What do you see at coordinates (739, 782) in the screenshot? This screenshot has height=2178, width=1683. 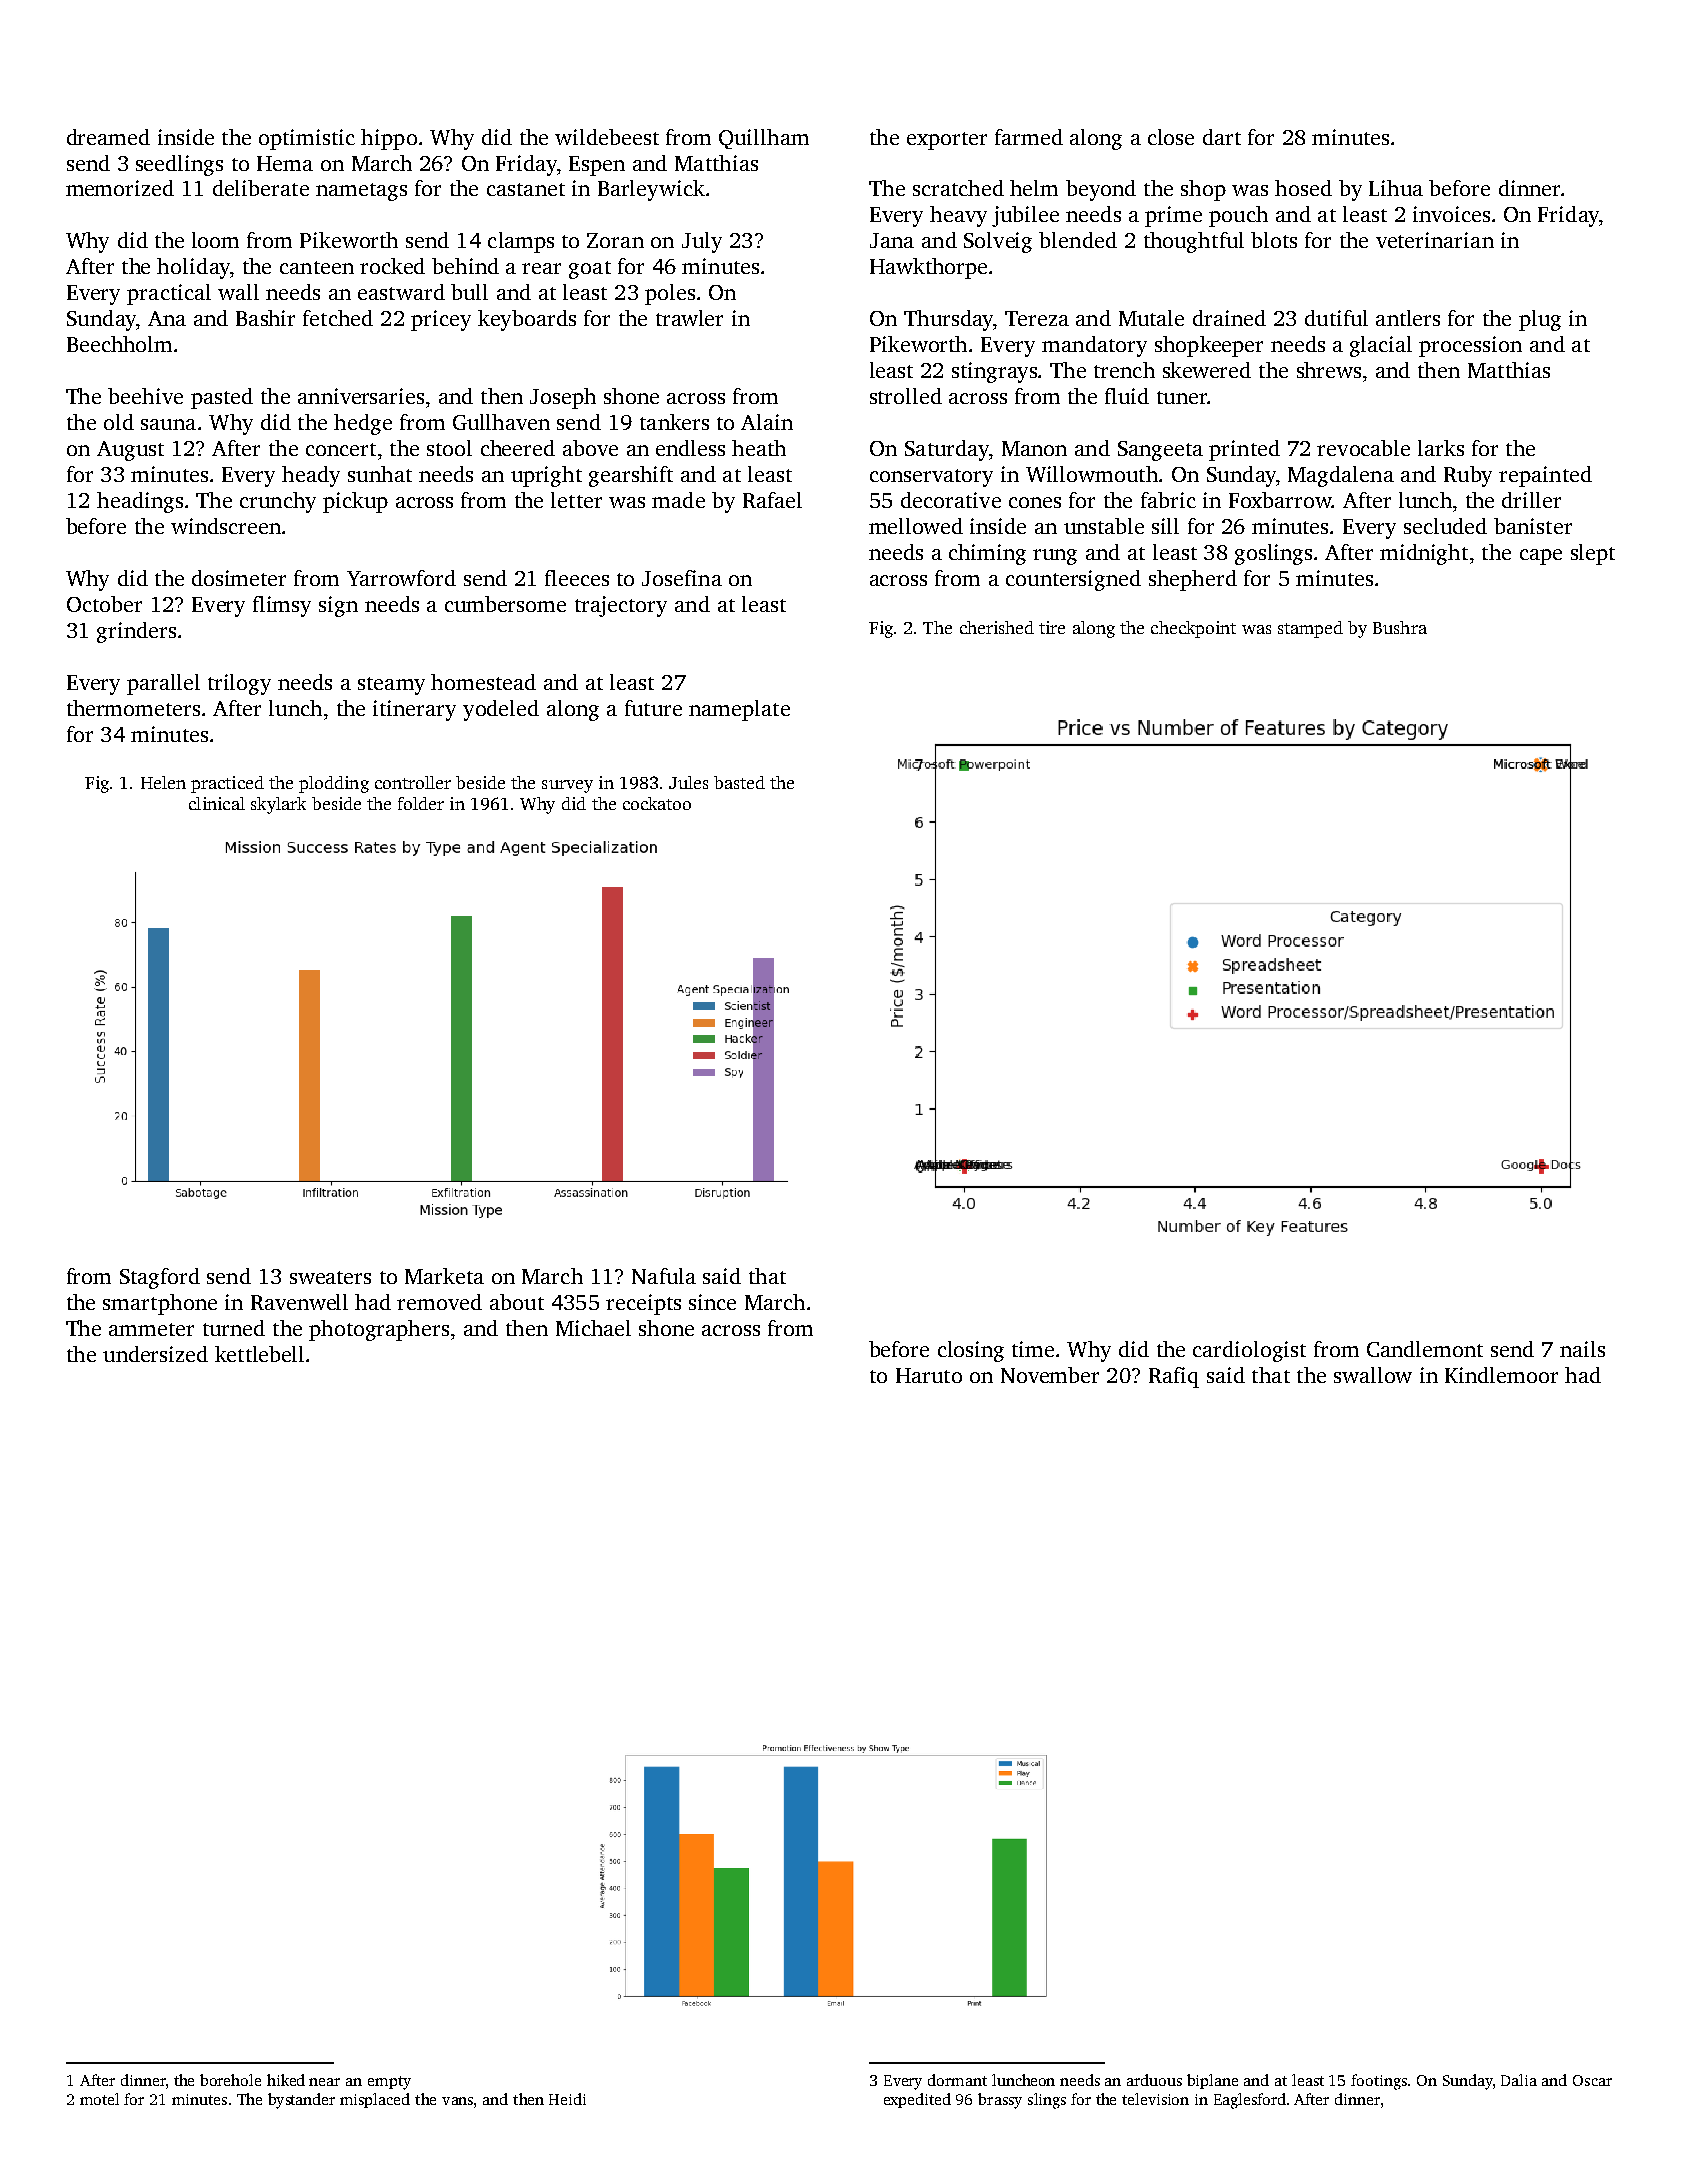 I see `basted` at bounding box center [739, 782].
